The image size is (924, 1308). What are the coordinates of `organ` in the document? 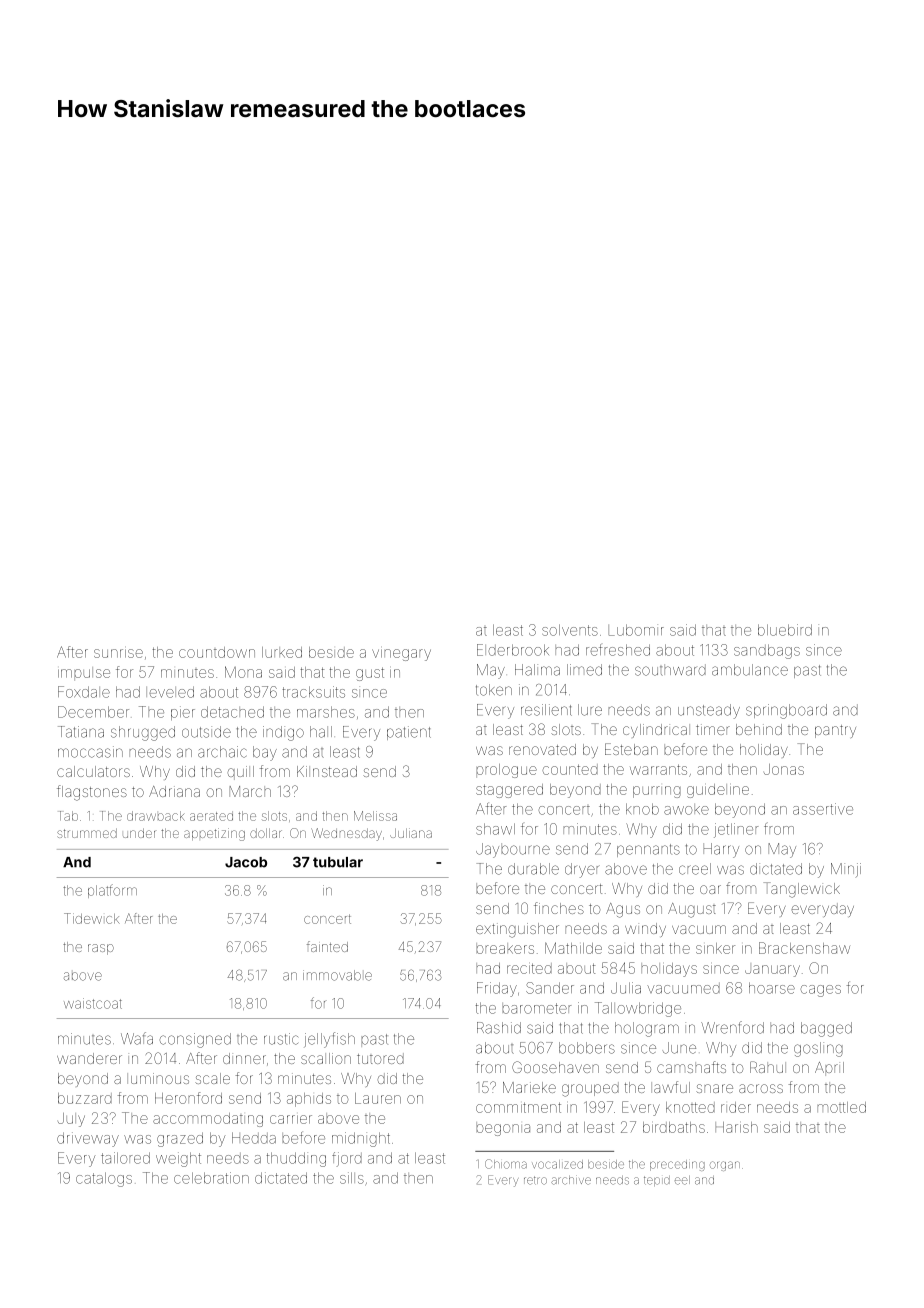 It's located at (725, 1166).
